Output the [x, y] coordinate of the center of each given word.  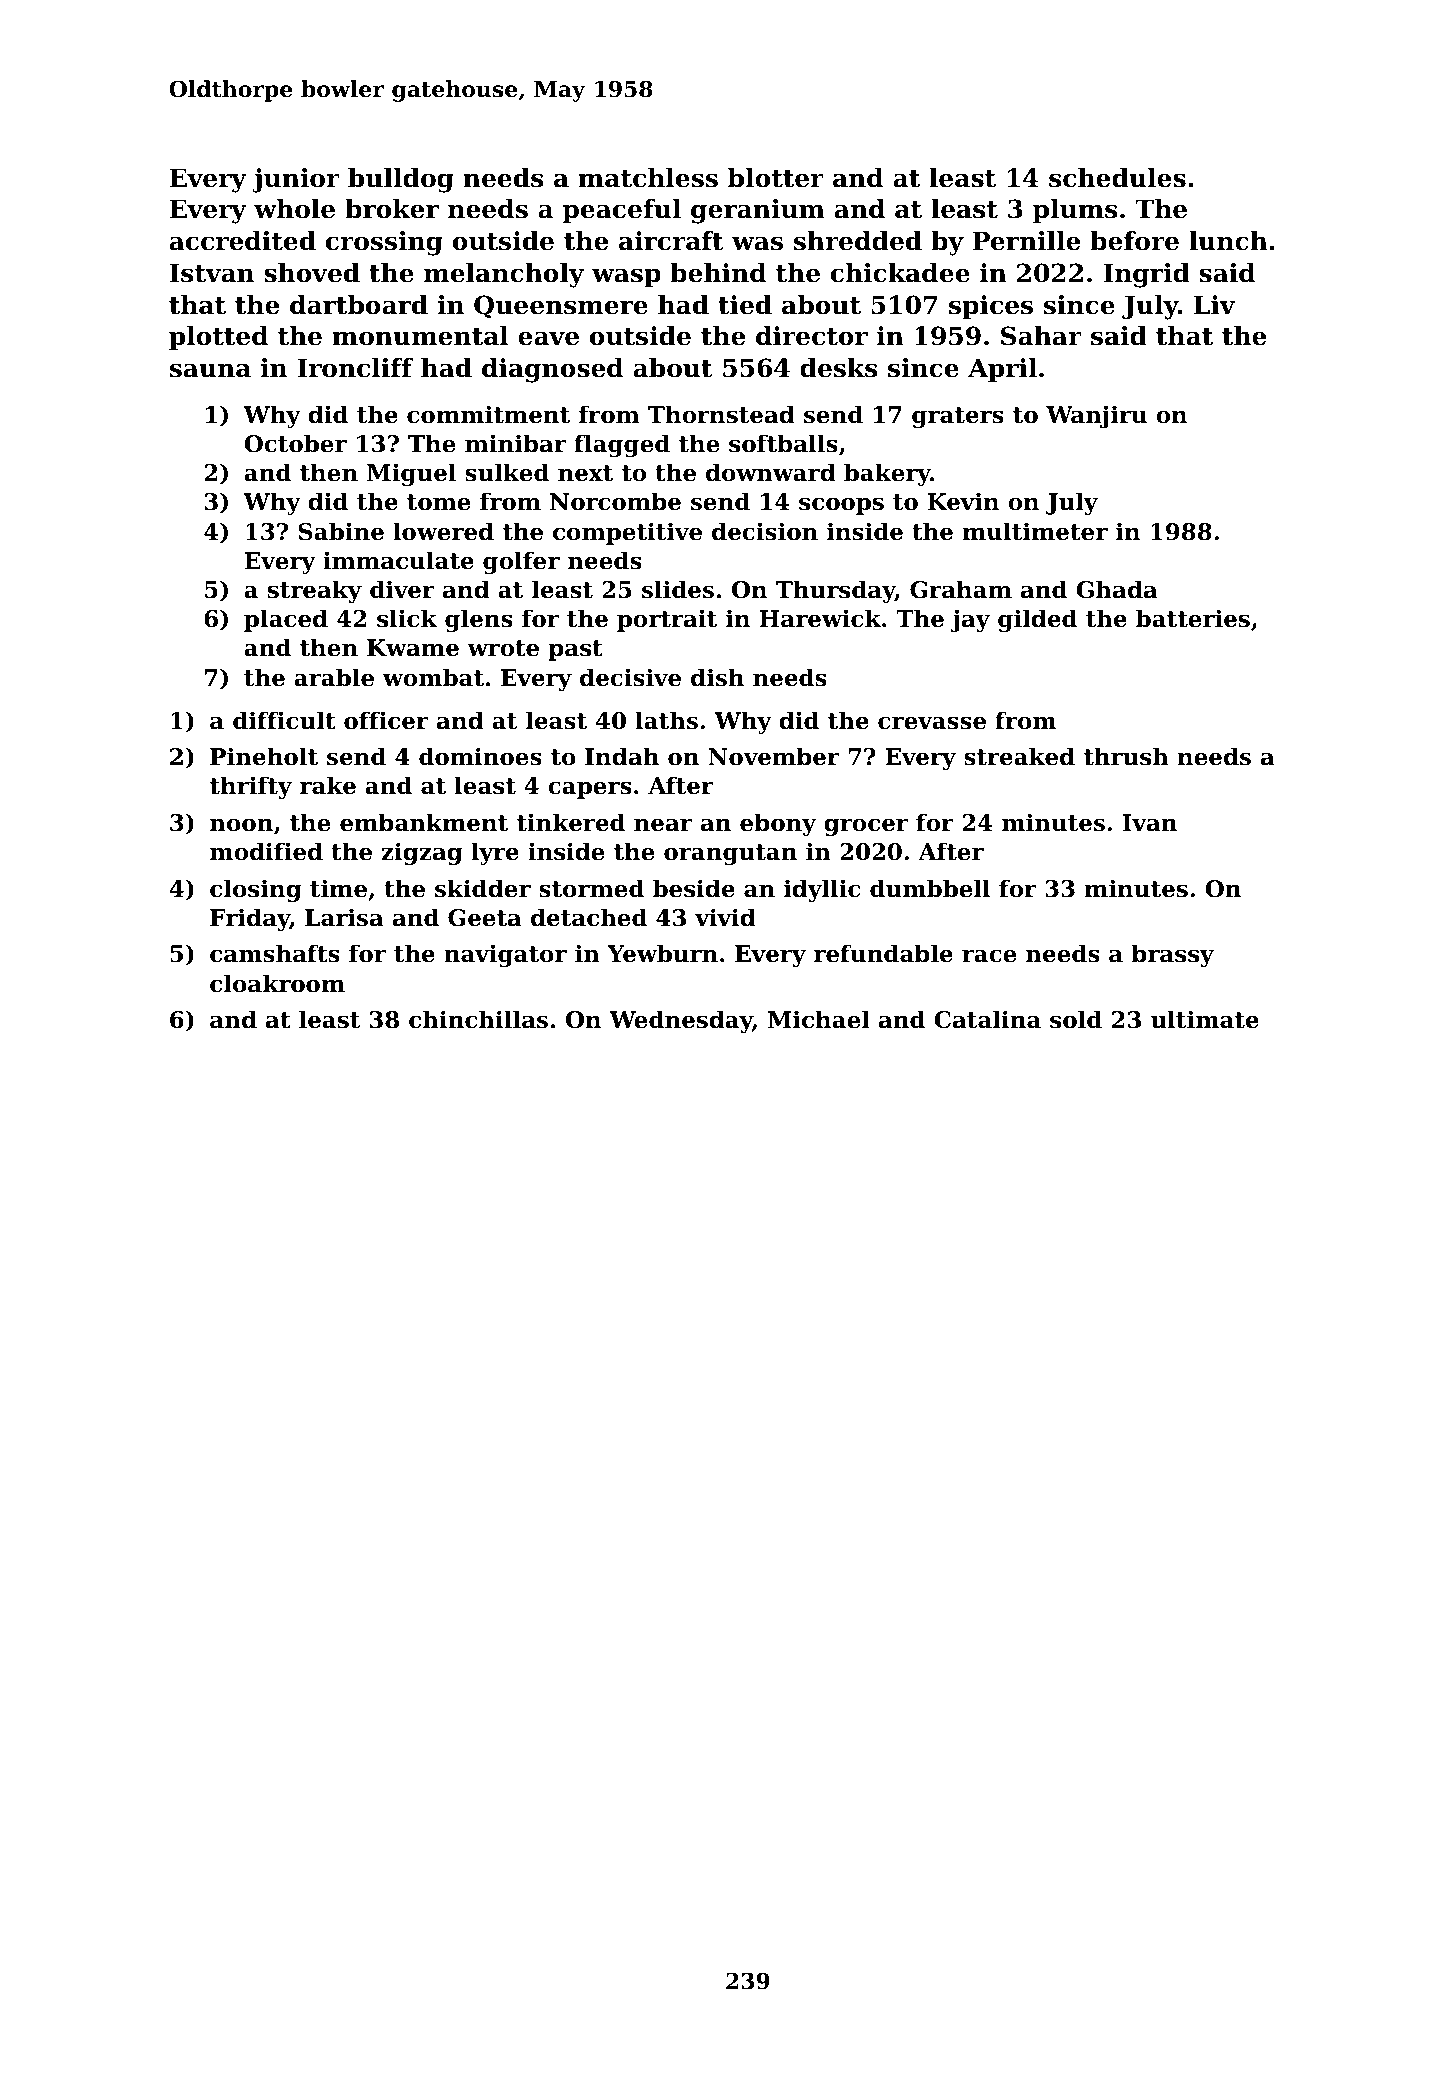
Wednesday [681, 1021]
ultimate [1205, 1019]
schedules [1117, 178]
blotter [776, 178]
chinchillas [478, 1019]
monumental [420, 336]
